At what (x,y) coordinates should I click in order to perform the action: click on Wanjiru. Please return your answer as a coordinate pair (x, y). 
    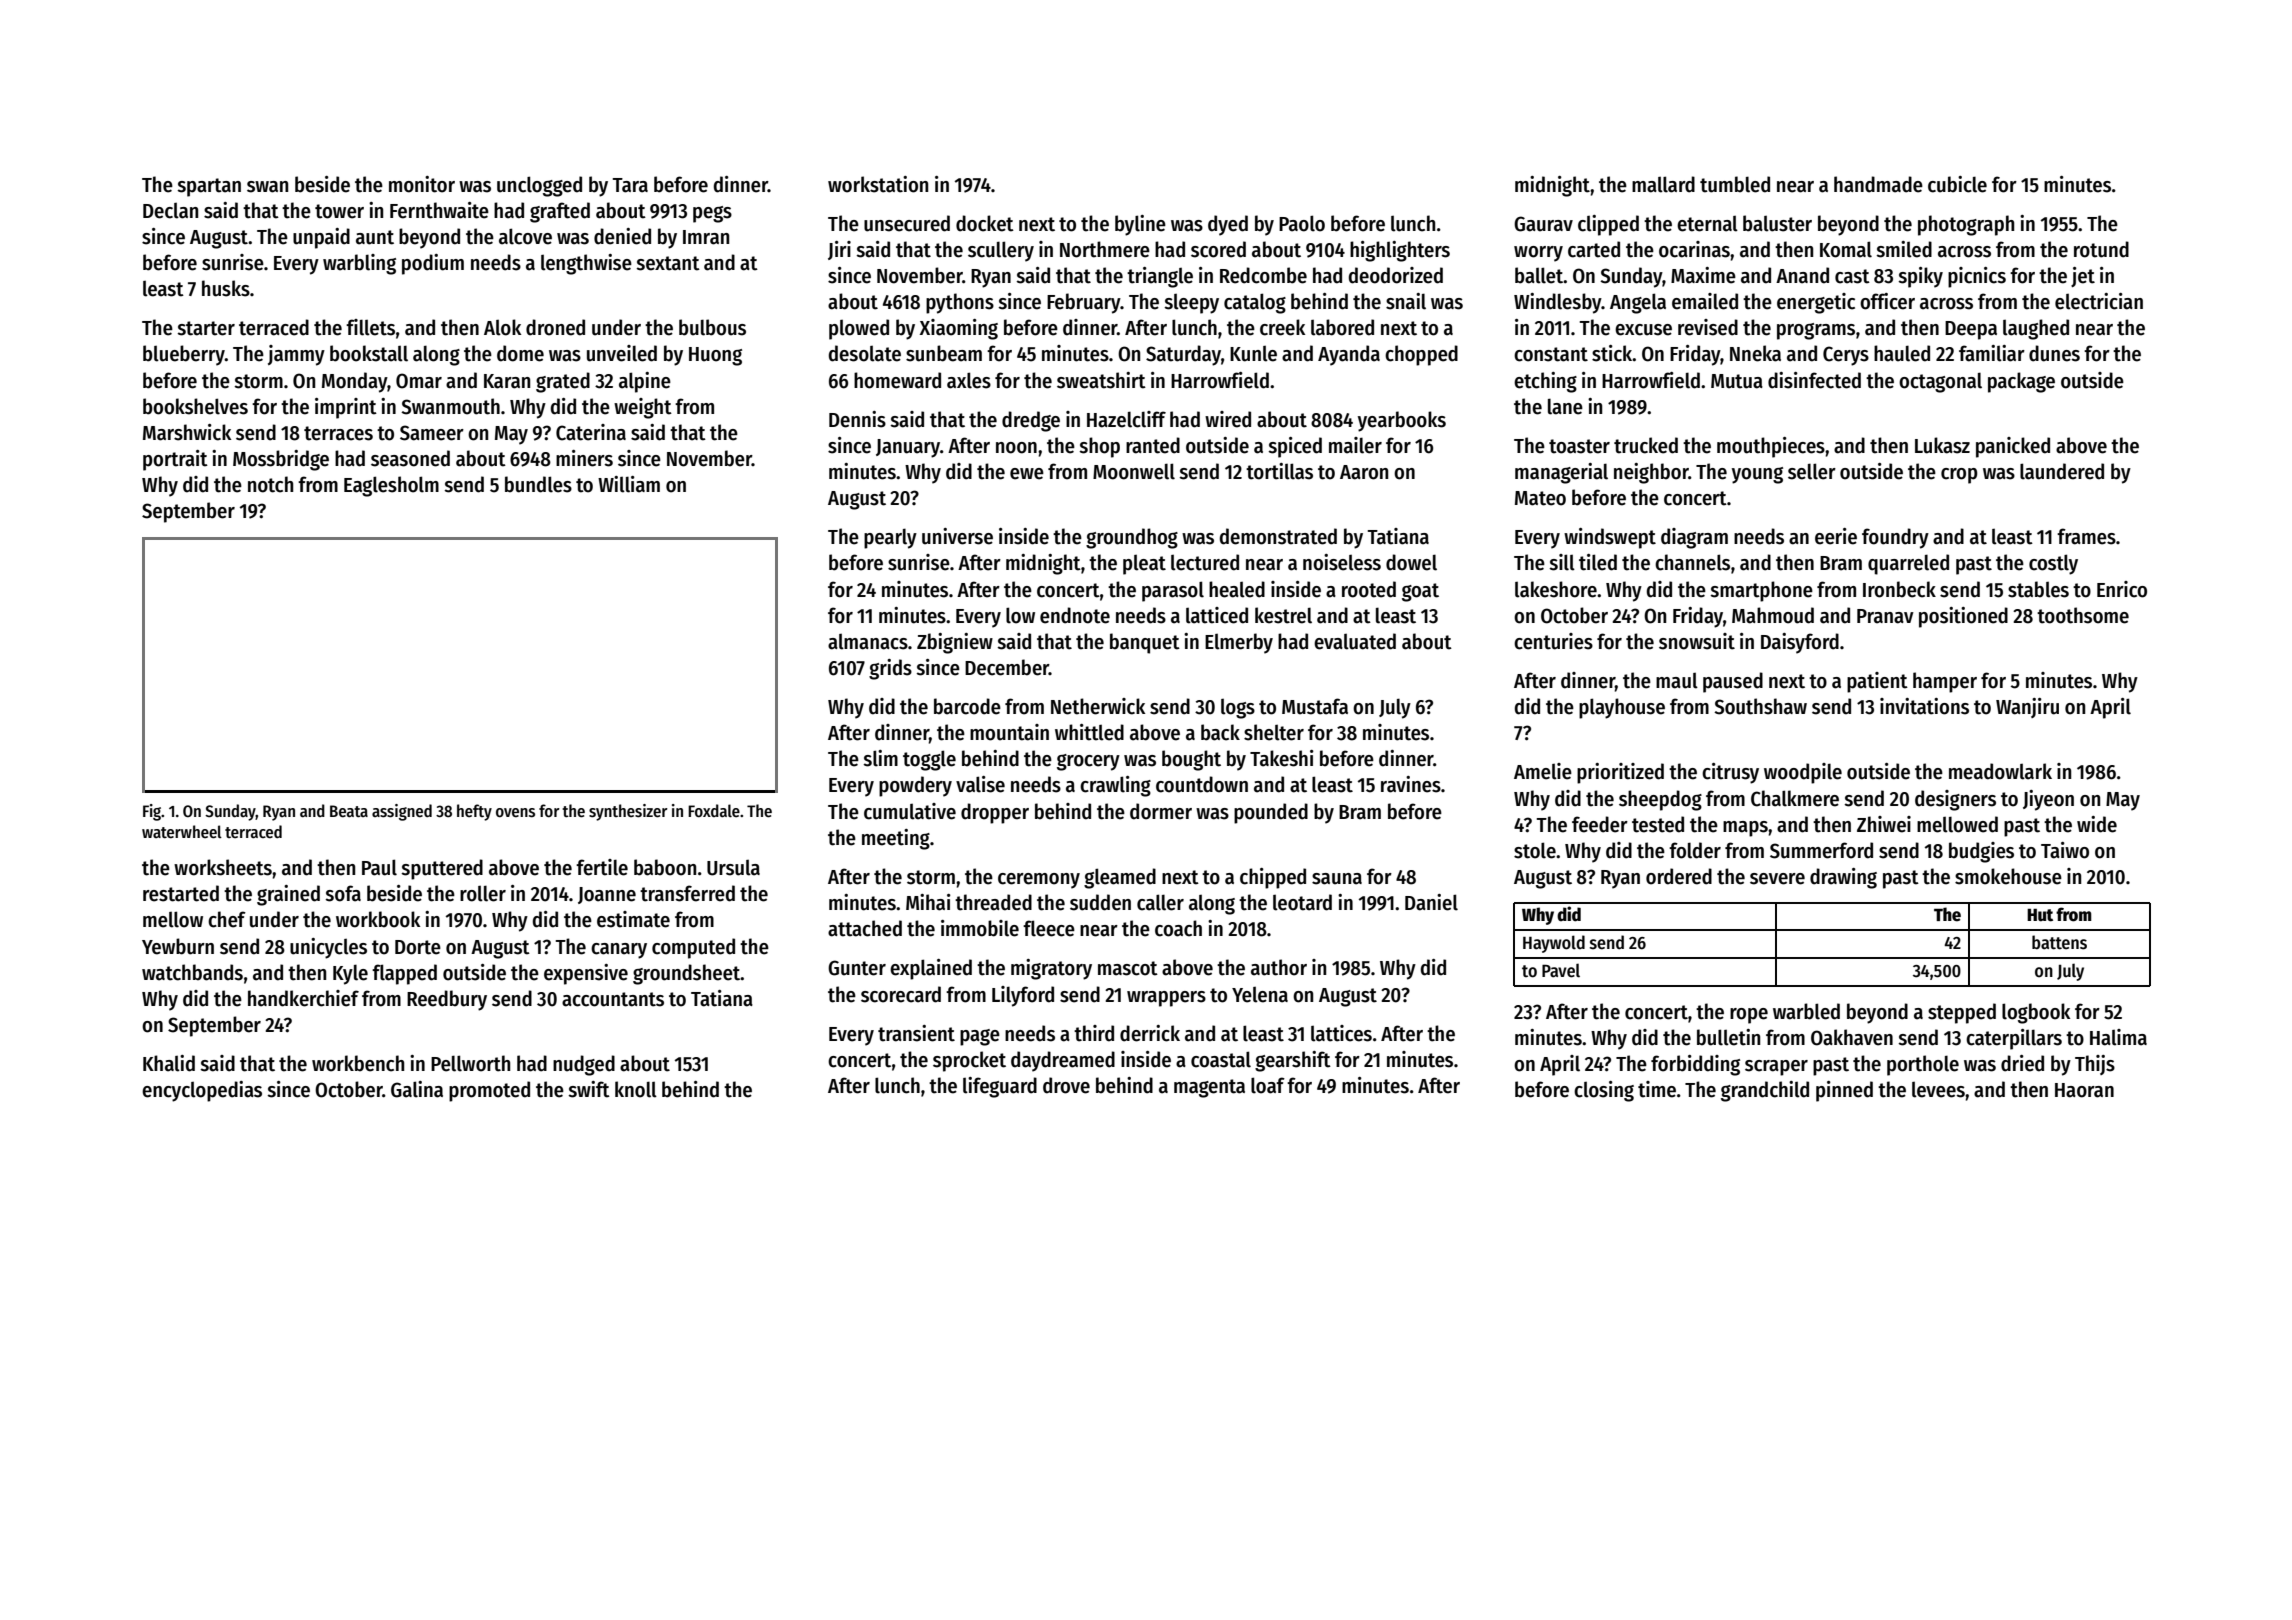
    Looking at the image, I should click on (2027, 708).
